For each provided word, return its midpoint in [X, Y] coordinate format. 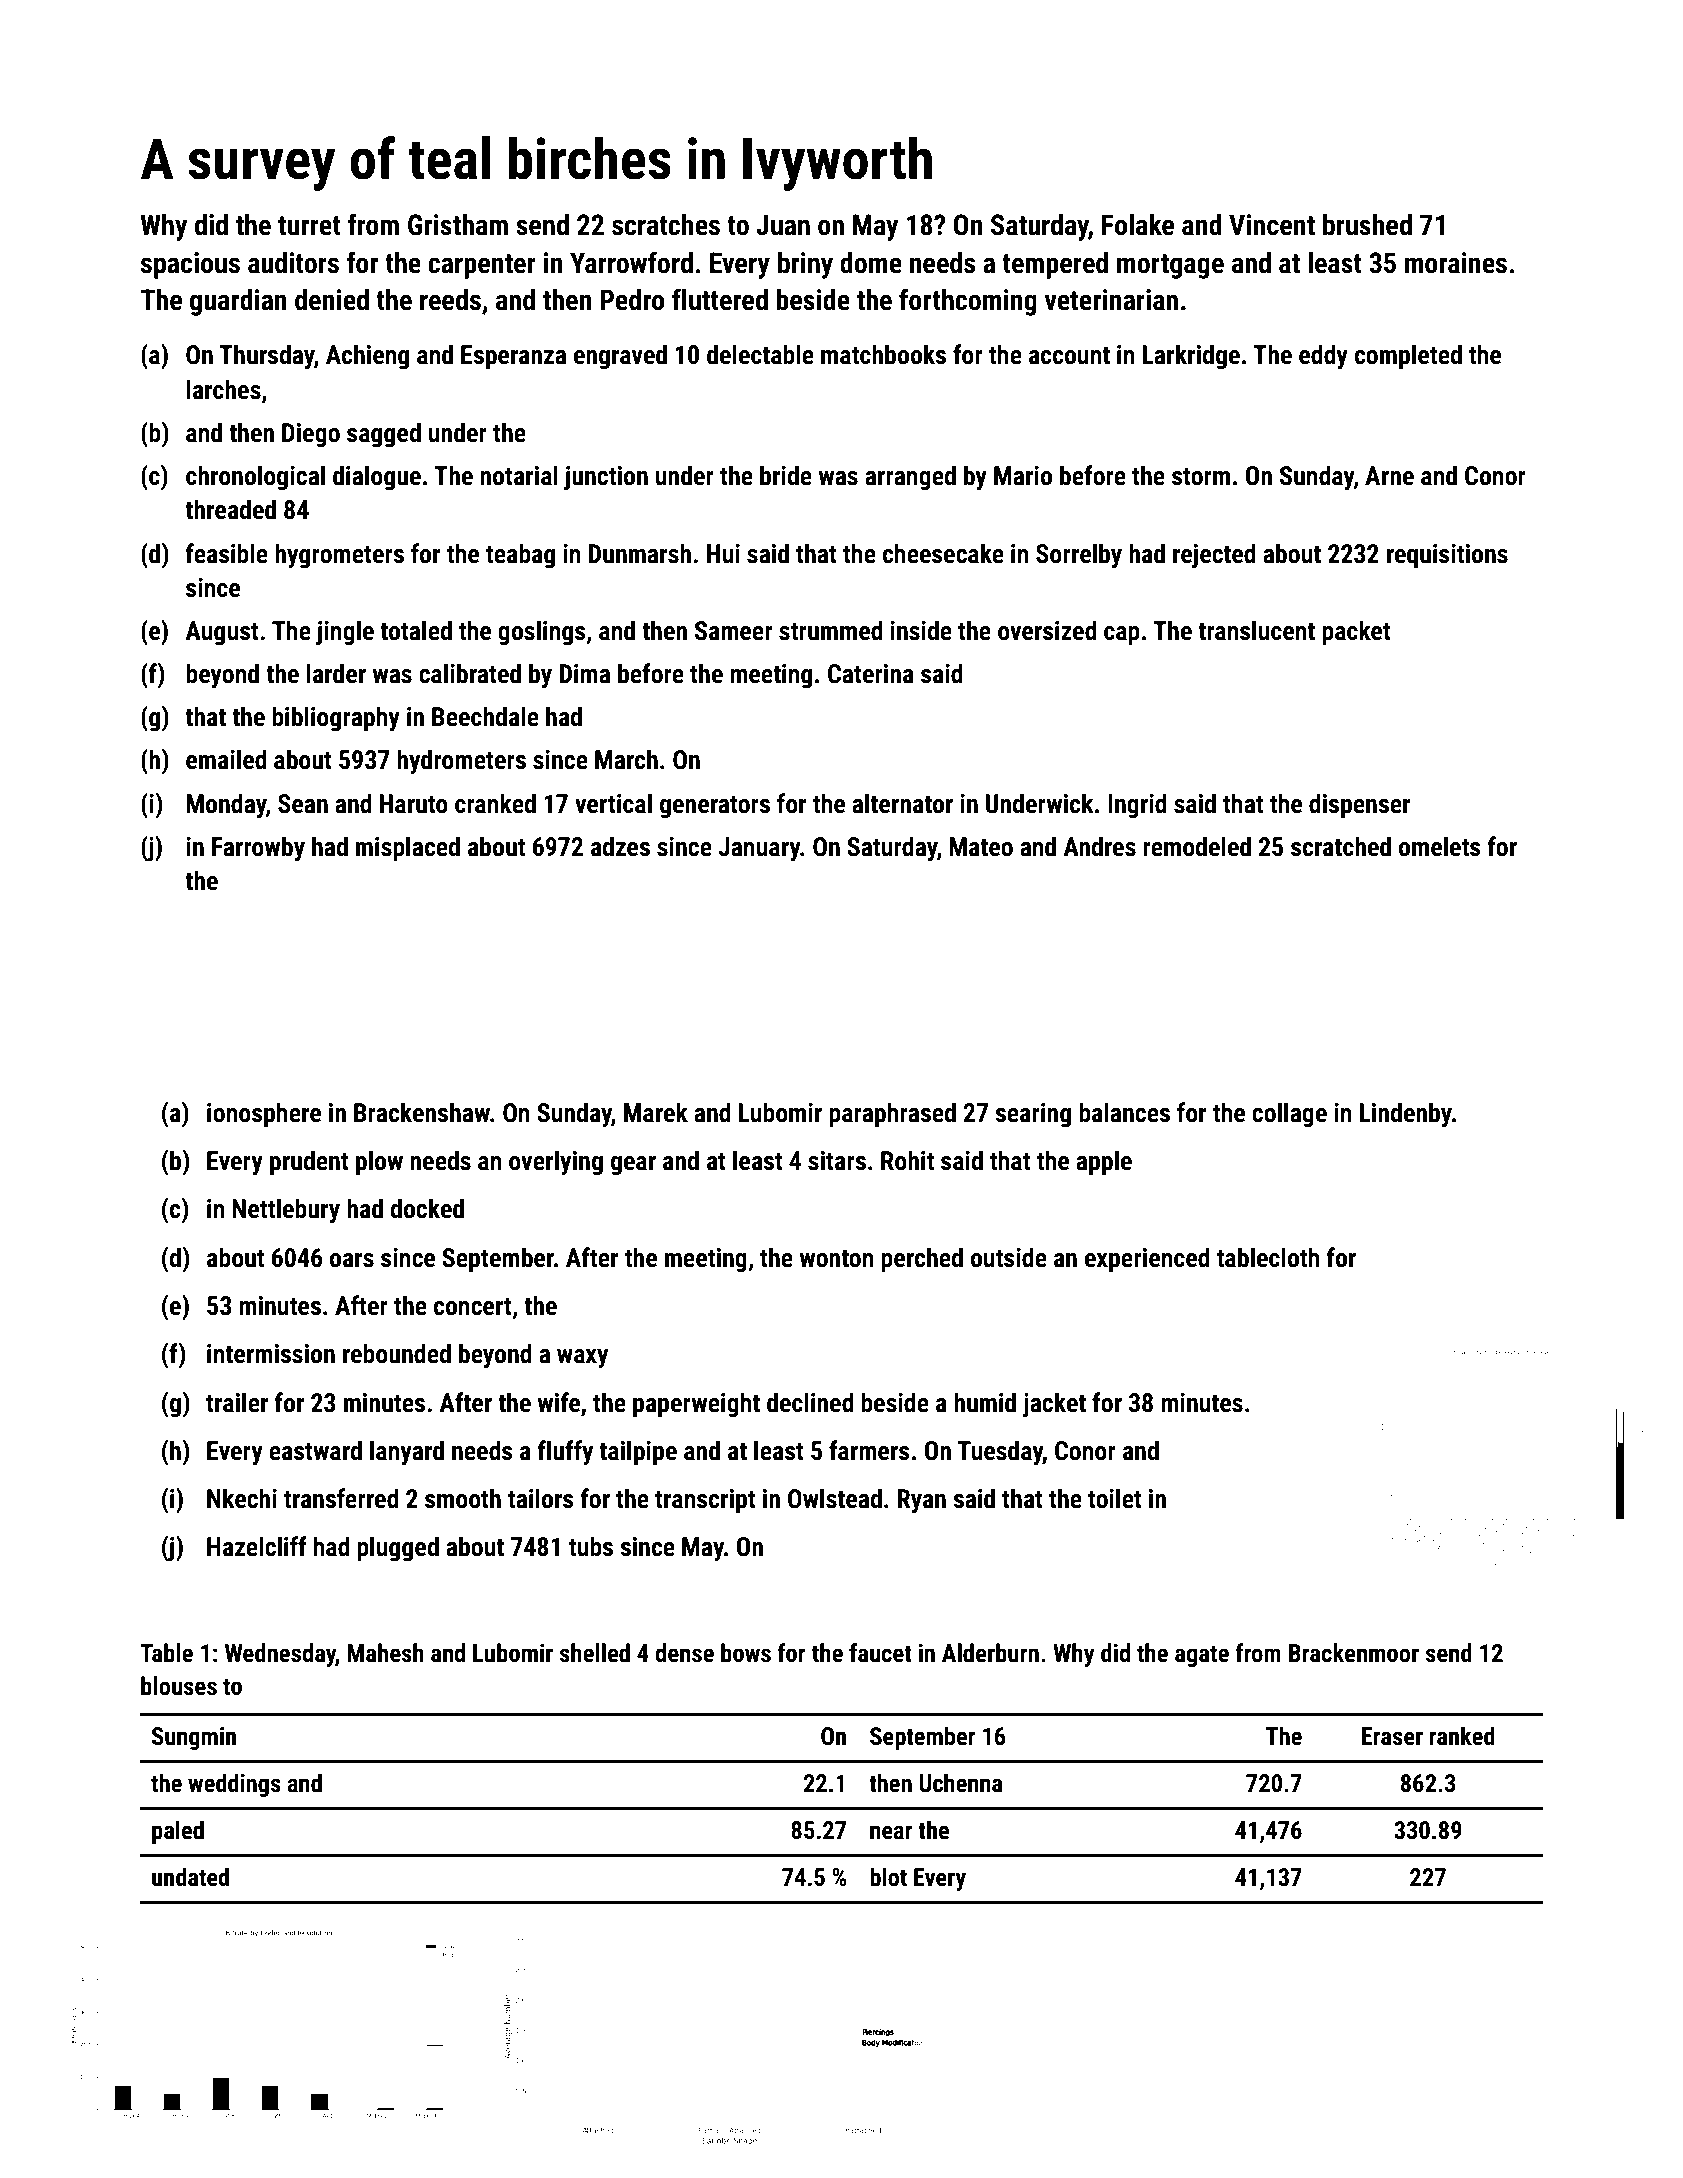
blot [888, 1877]
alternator [902, 803]
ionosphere [264, 1115]
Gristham [458, 225]
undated [190, 1877]
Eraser [1392, 1736]
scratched [1341, 846]
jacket [1054, 1405]
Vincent [1272, 225]
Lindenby [1405, 1115]
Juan [783, 225]
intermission [271, 1354]
